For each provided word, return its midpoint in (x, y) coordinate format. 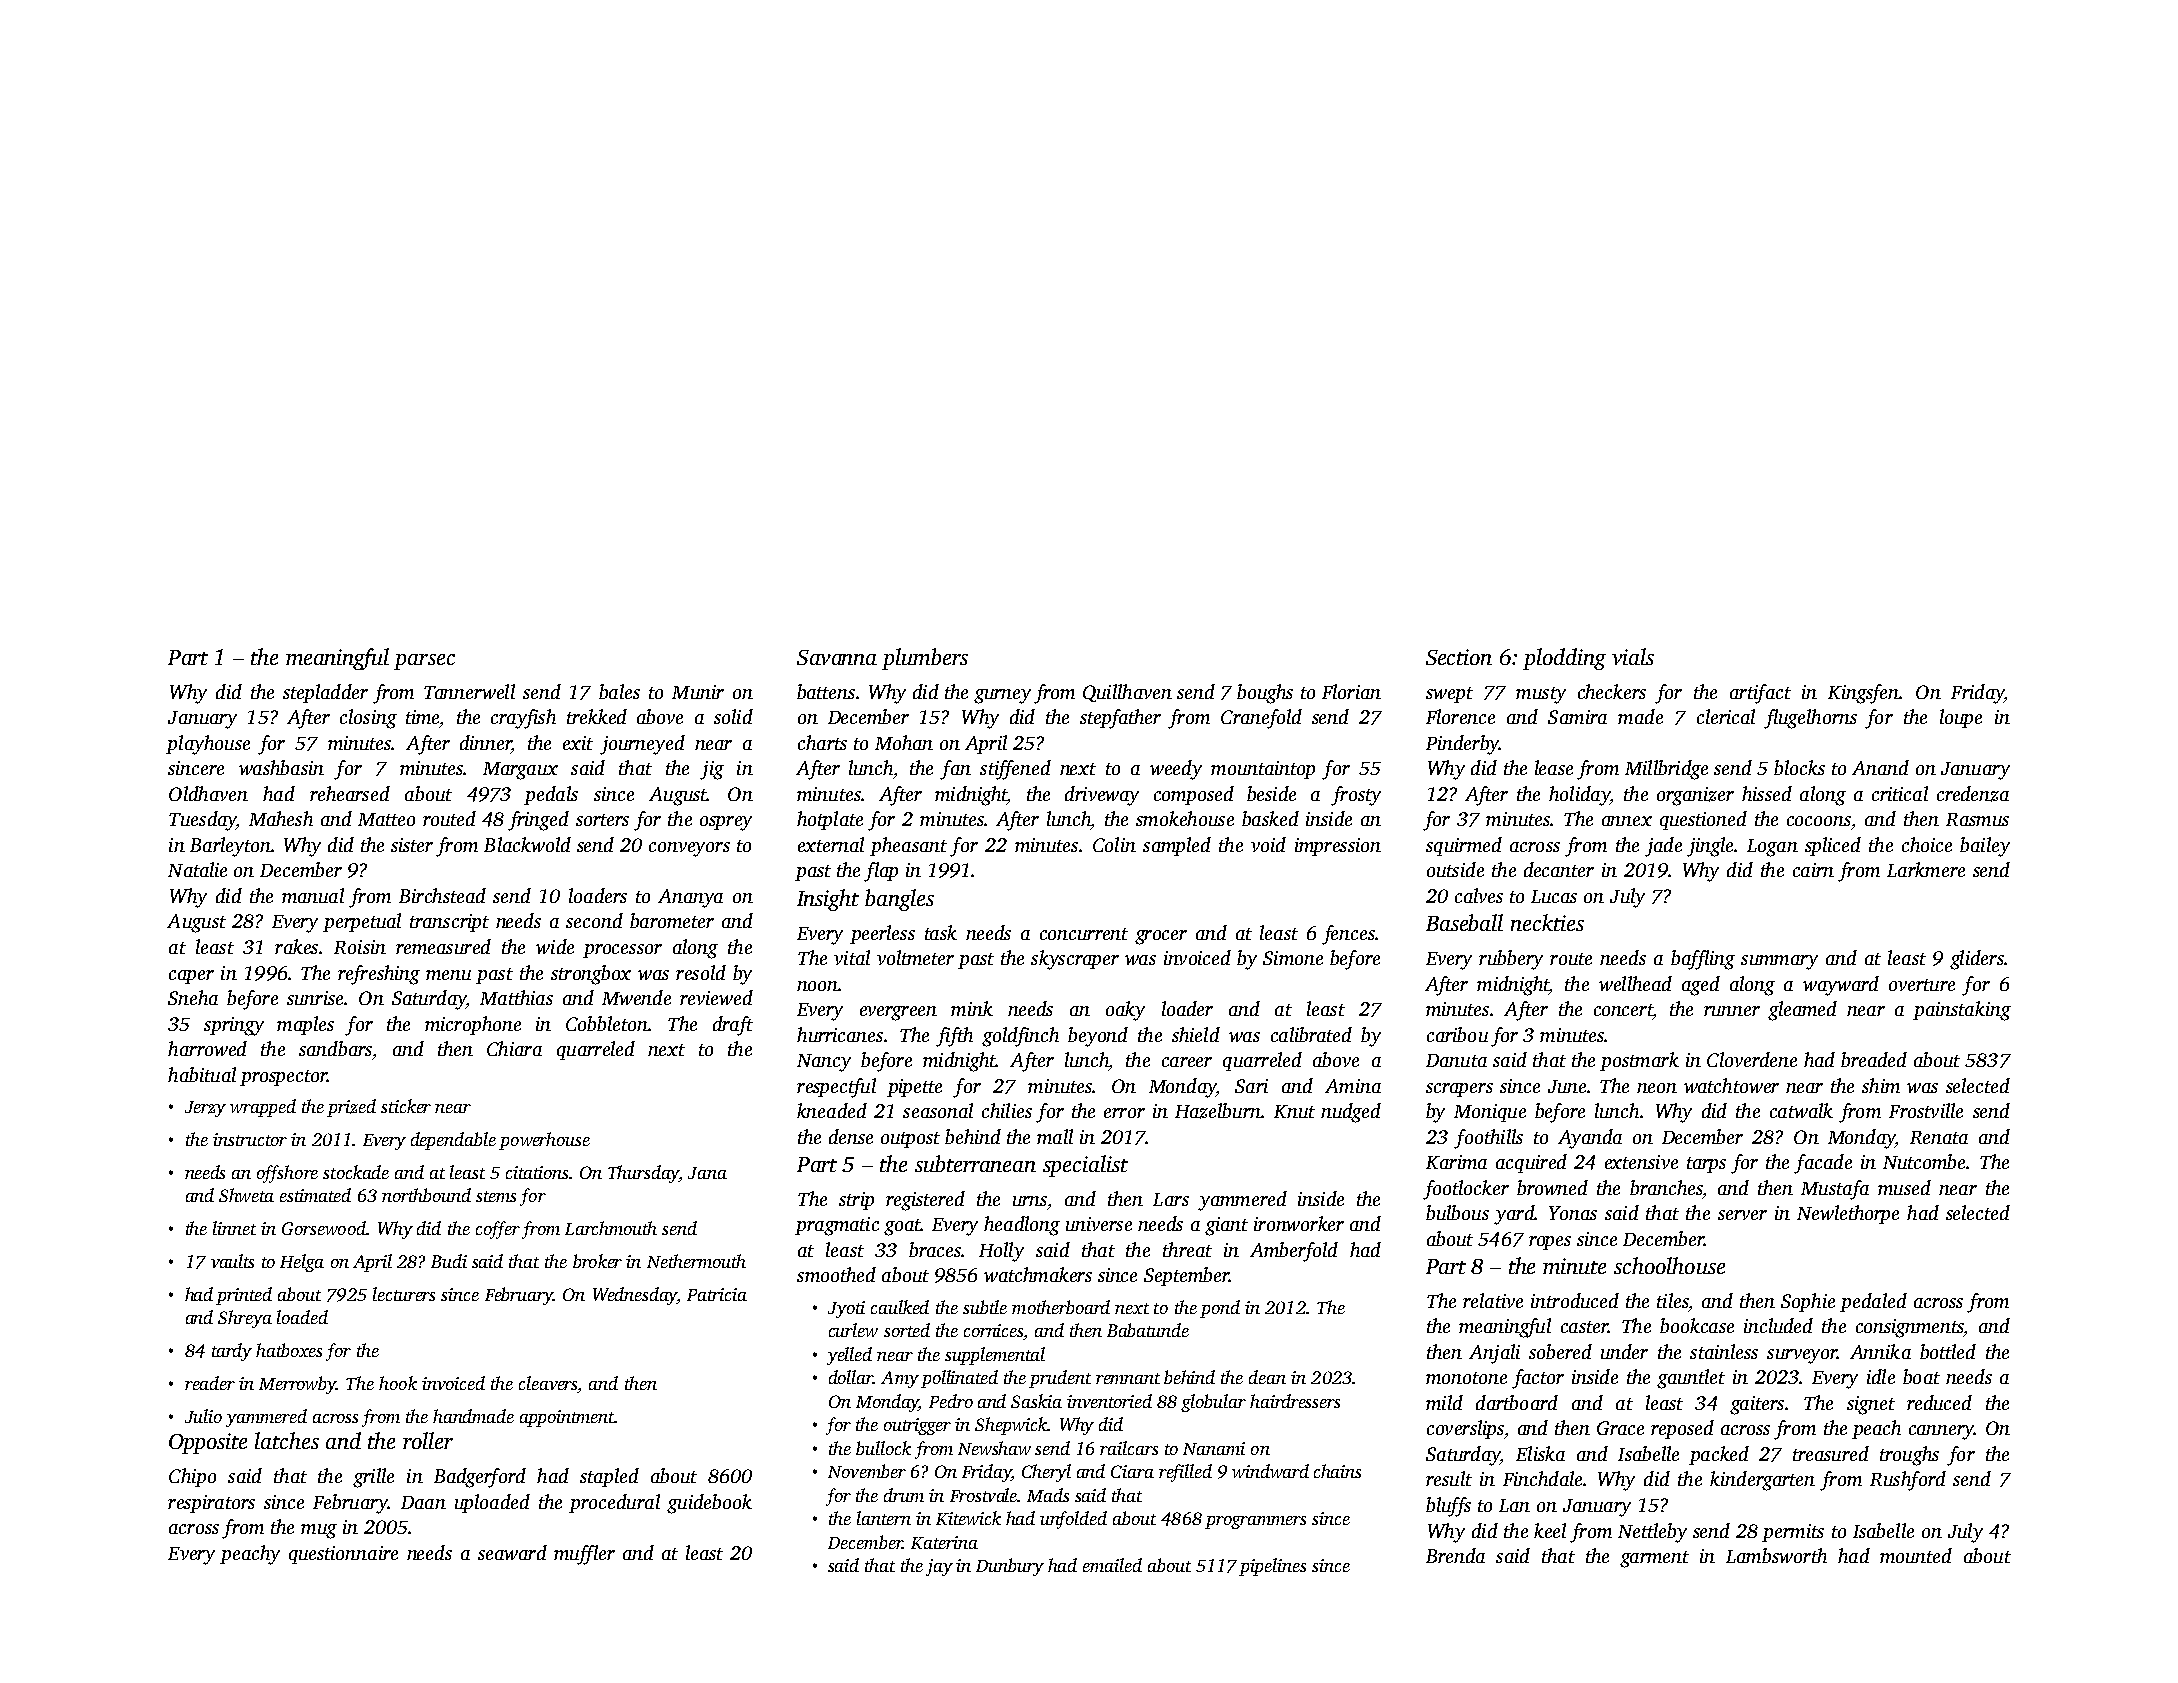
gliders (1977, 960)
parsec (424, 662)
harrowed (207, 1048)
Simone (1293, 958)
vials (1633, 656)
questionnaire (343, 1555)
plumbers (925, 659)
